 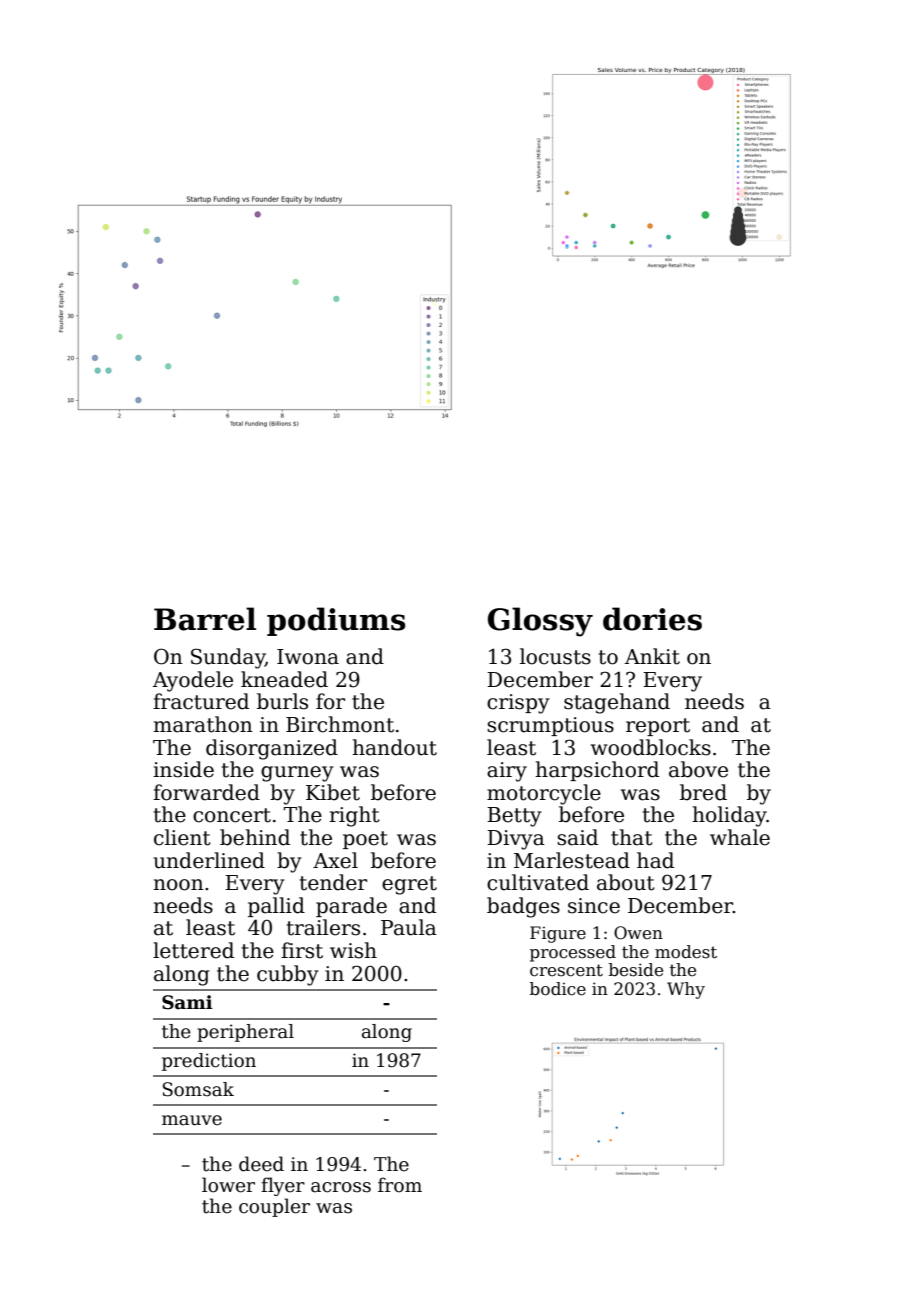 What do you see at coordinates (274, 1207) in the screenshot?
I see `coupler` at bounding box center [274, 1207].
